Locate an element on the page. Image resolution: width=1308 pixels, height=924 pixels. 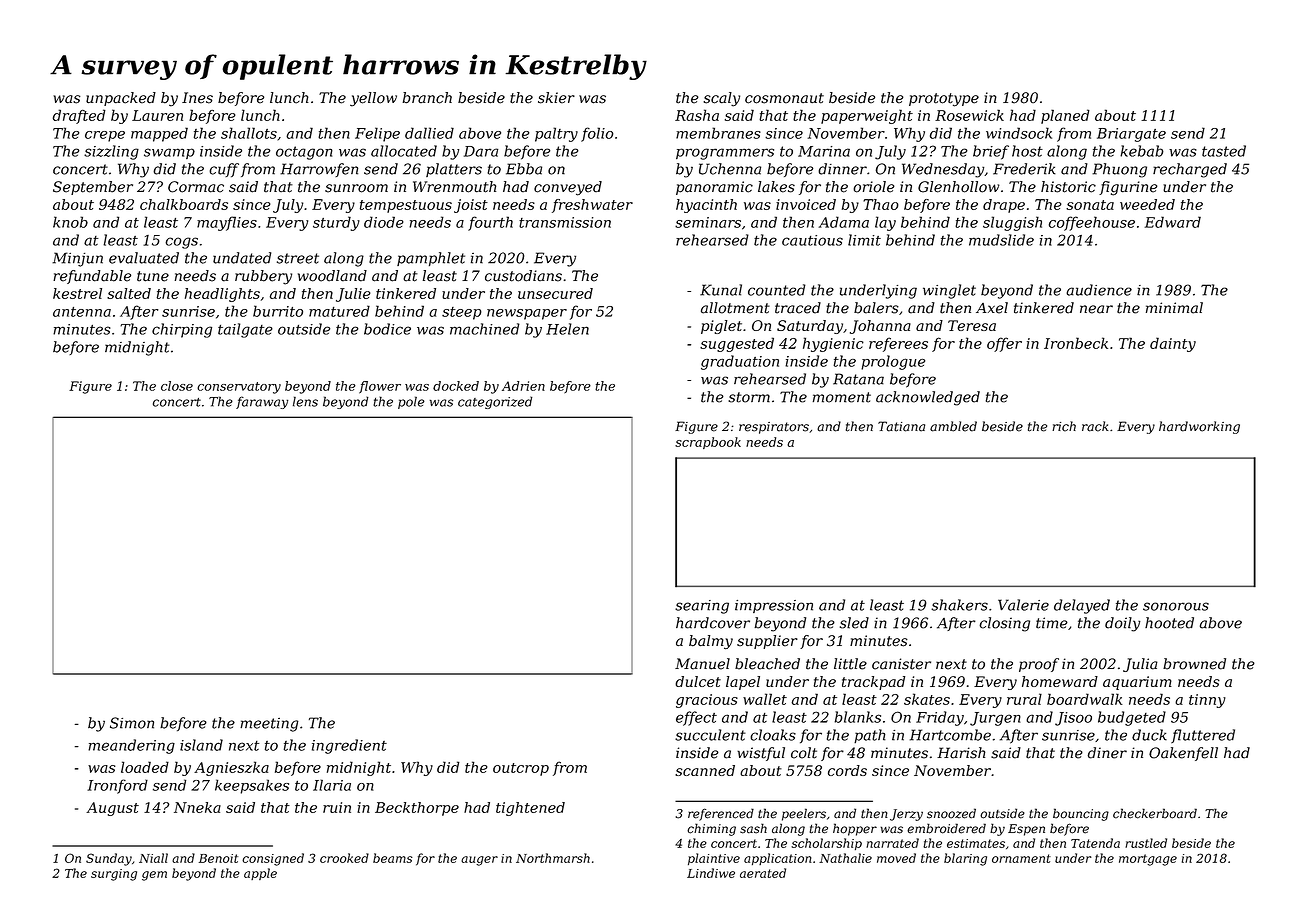
meeting is located at coordinates (269, 725).
